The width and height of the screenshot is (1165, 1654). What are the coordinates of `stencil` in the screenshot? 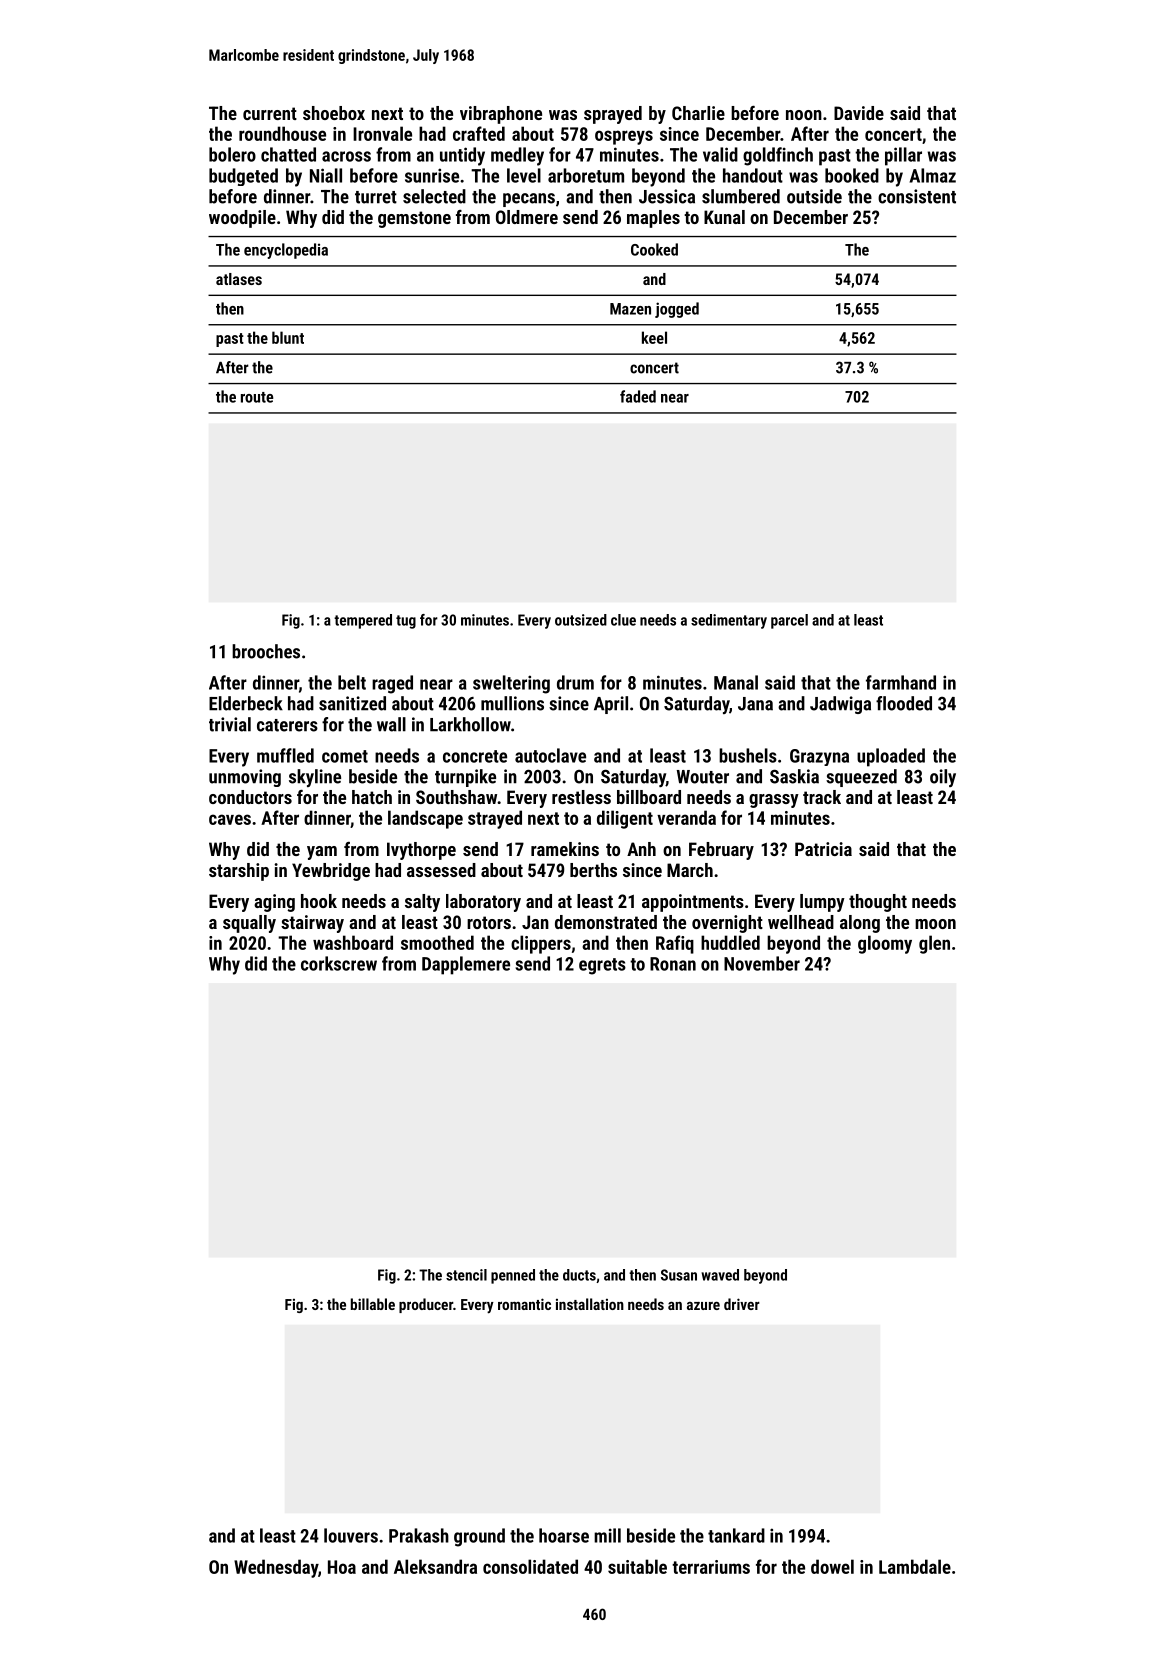 It's located at (466, 1275).
